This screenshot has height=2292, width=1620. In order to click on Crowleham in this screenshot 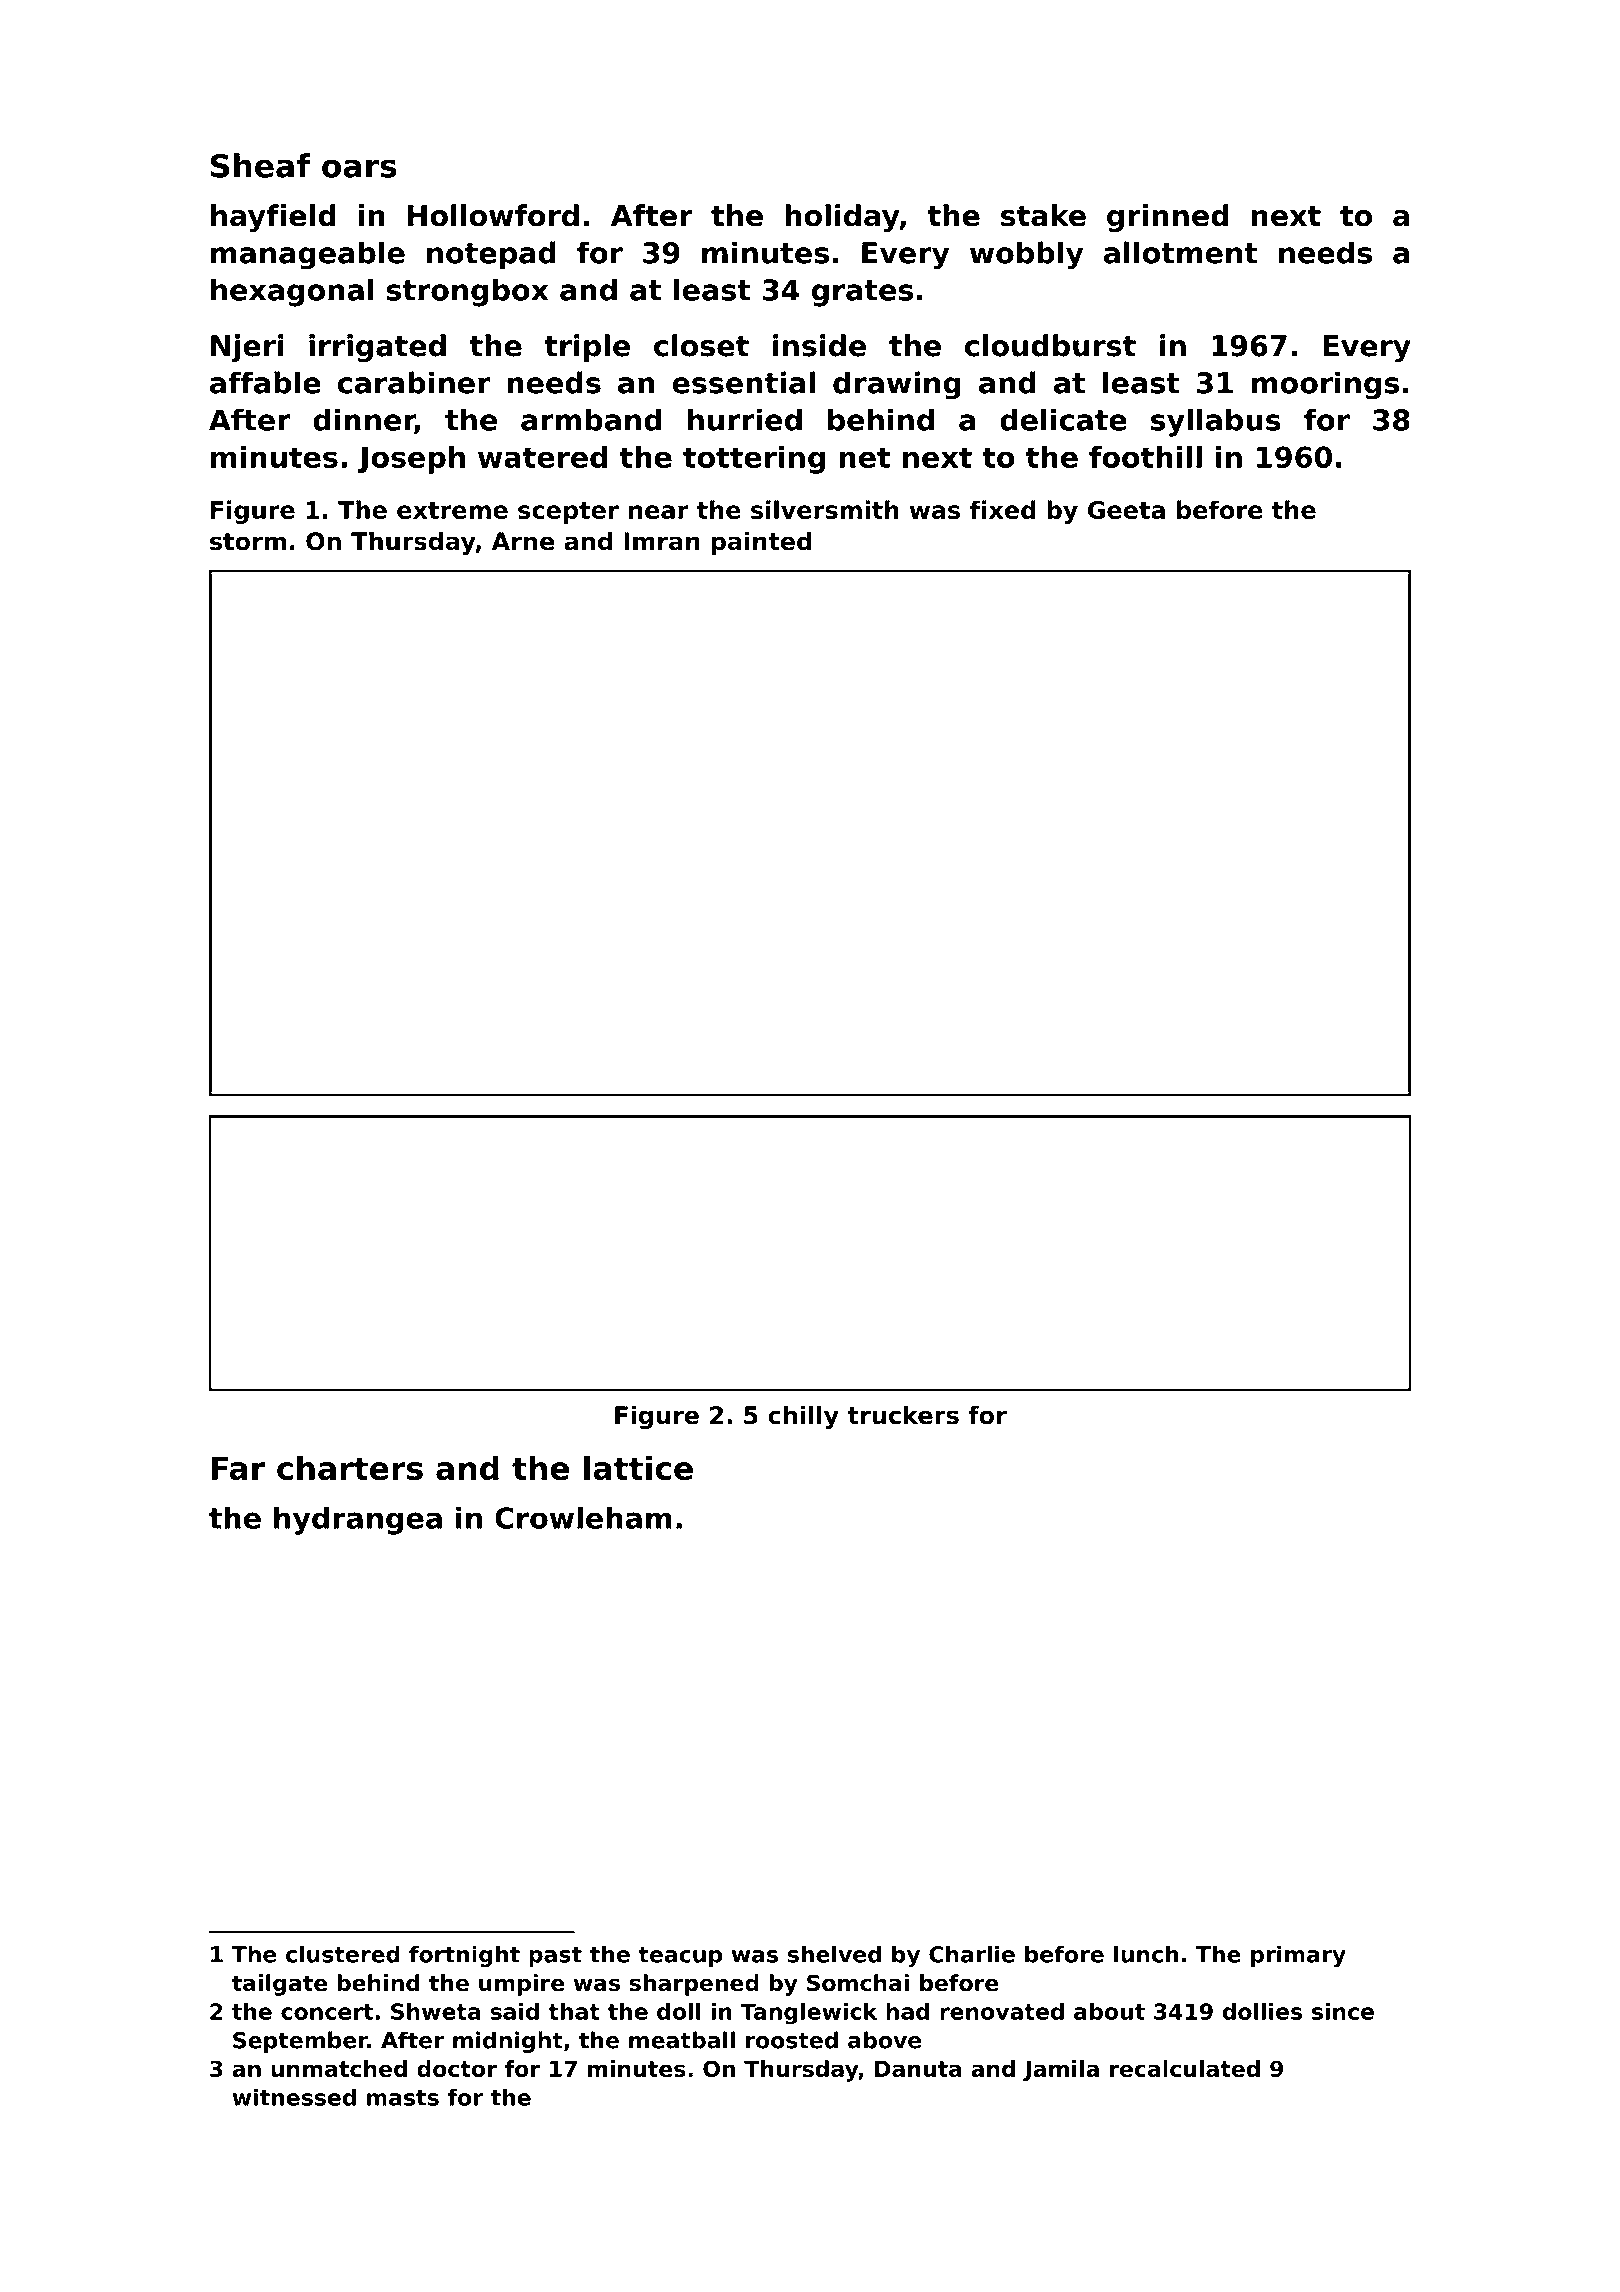, I will do `click(583, 1517)`.
